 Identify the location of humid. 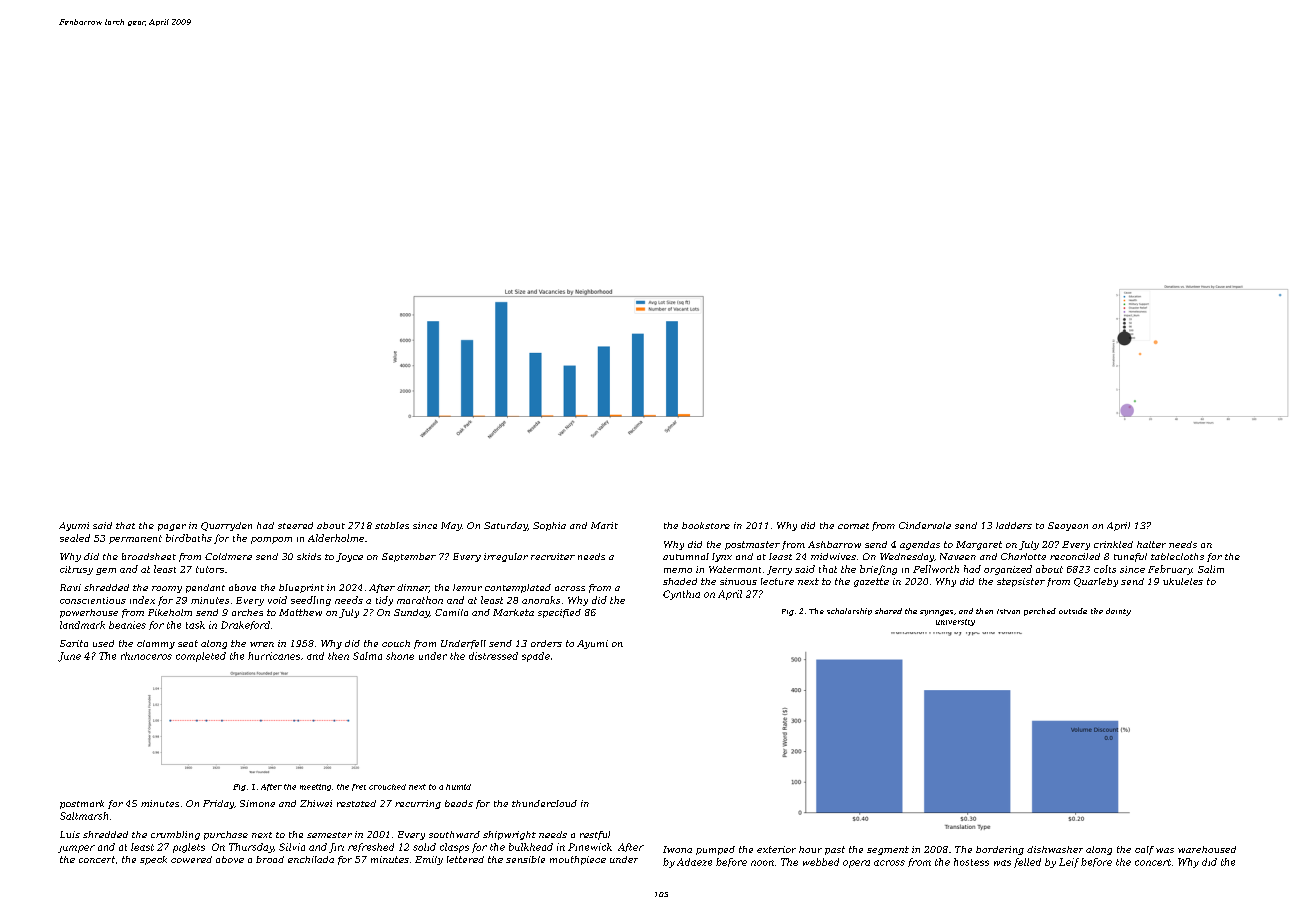
(458, 787).
